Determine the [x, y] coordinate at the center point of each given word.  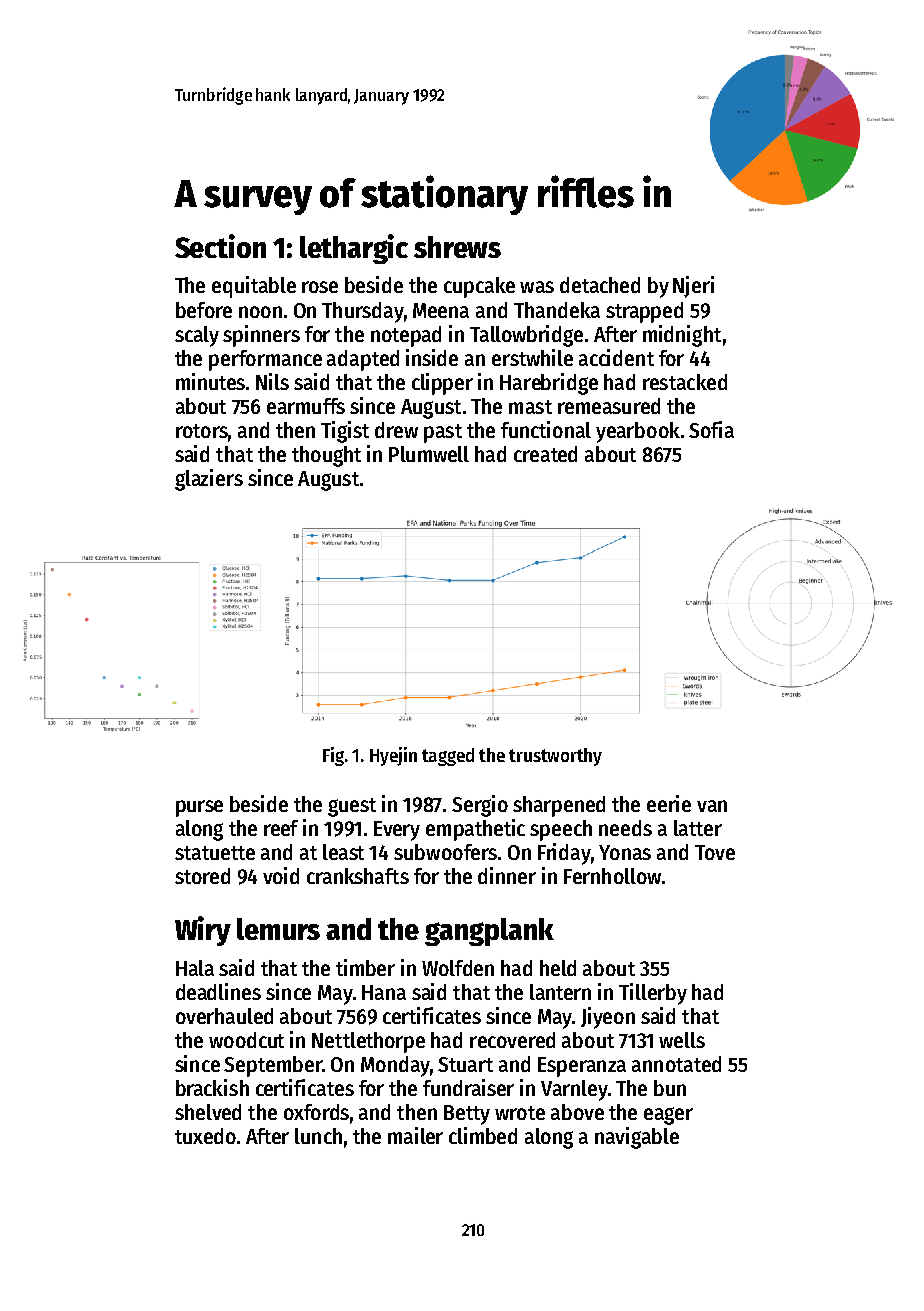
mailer [415, 1135]
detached [600, 285]
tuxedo [205, 1136]
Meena [441, 310]
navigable [637, 1138]
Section [220, 246]
